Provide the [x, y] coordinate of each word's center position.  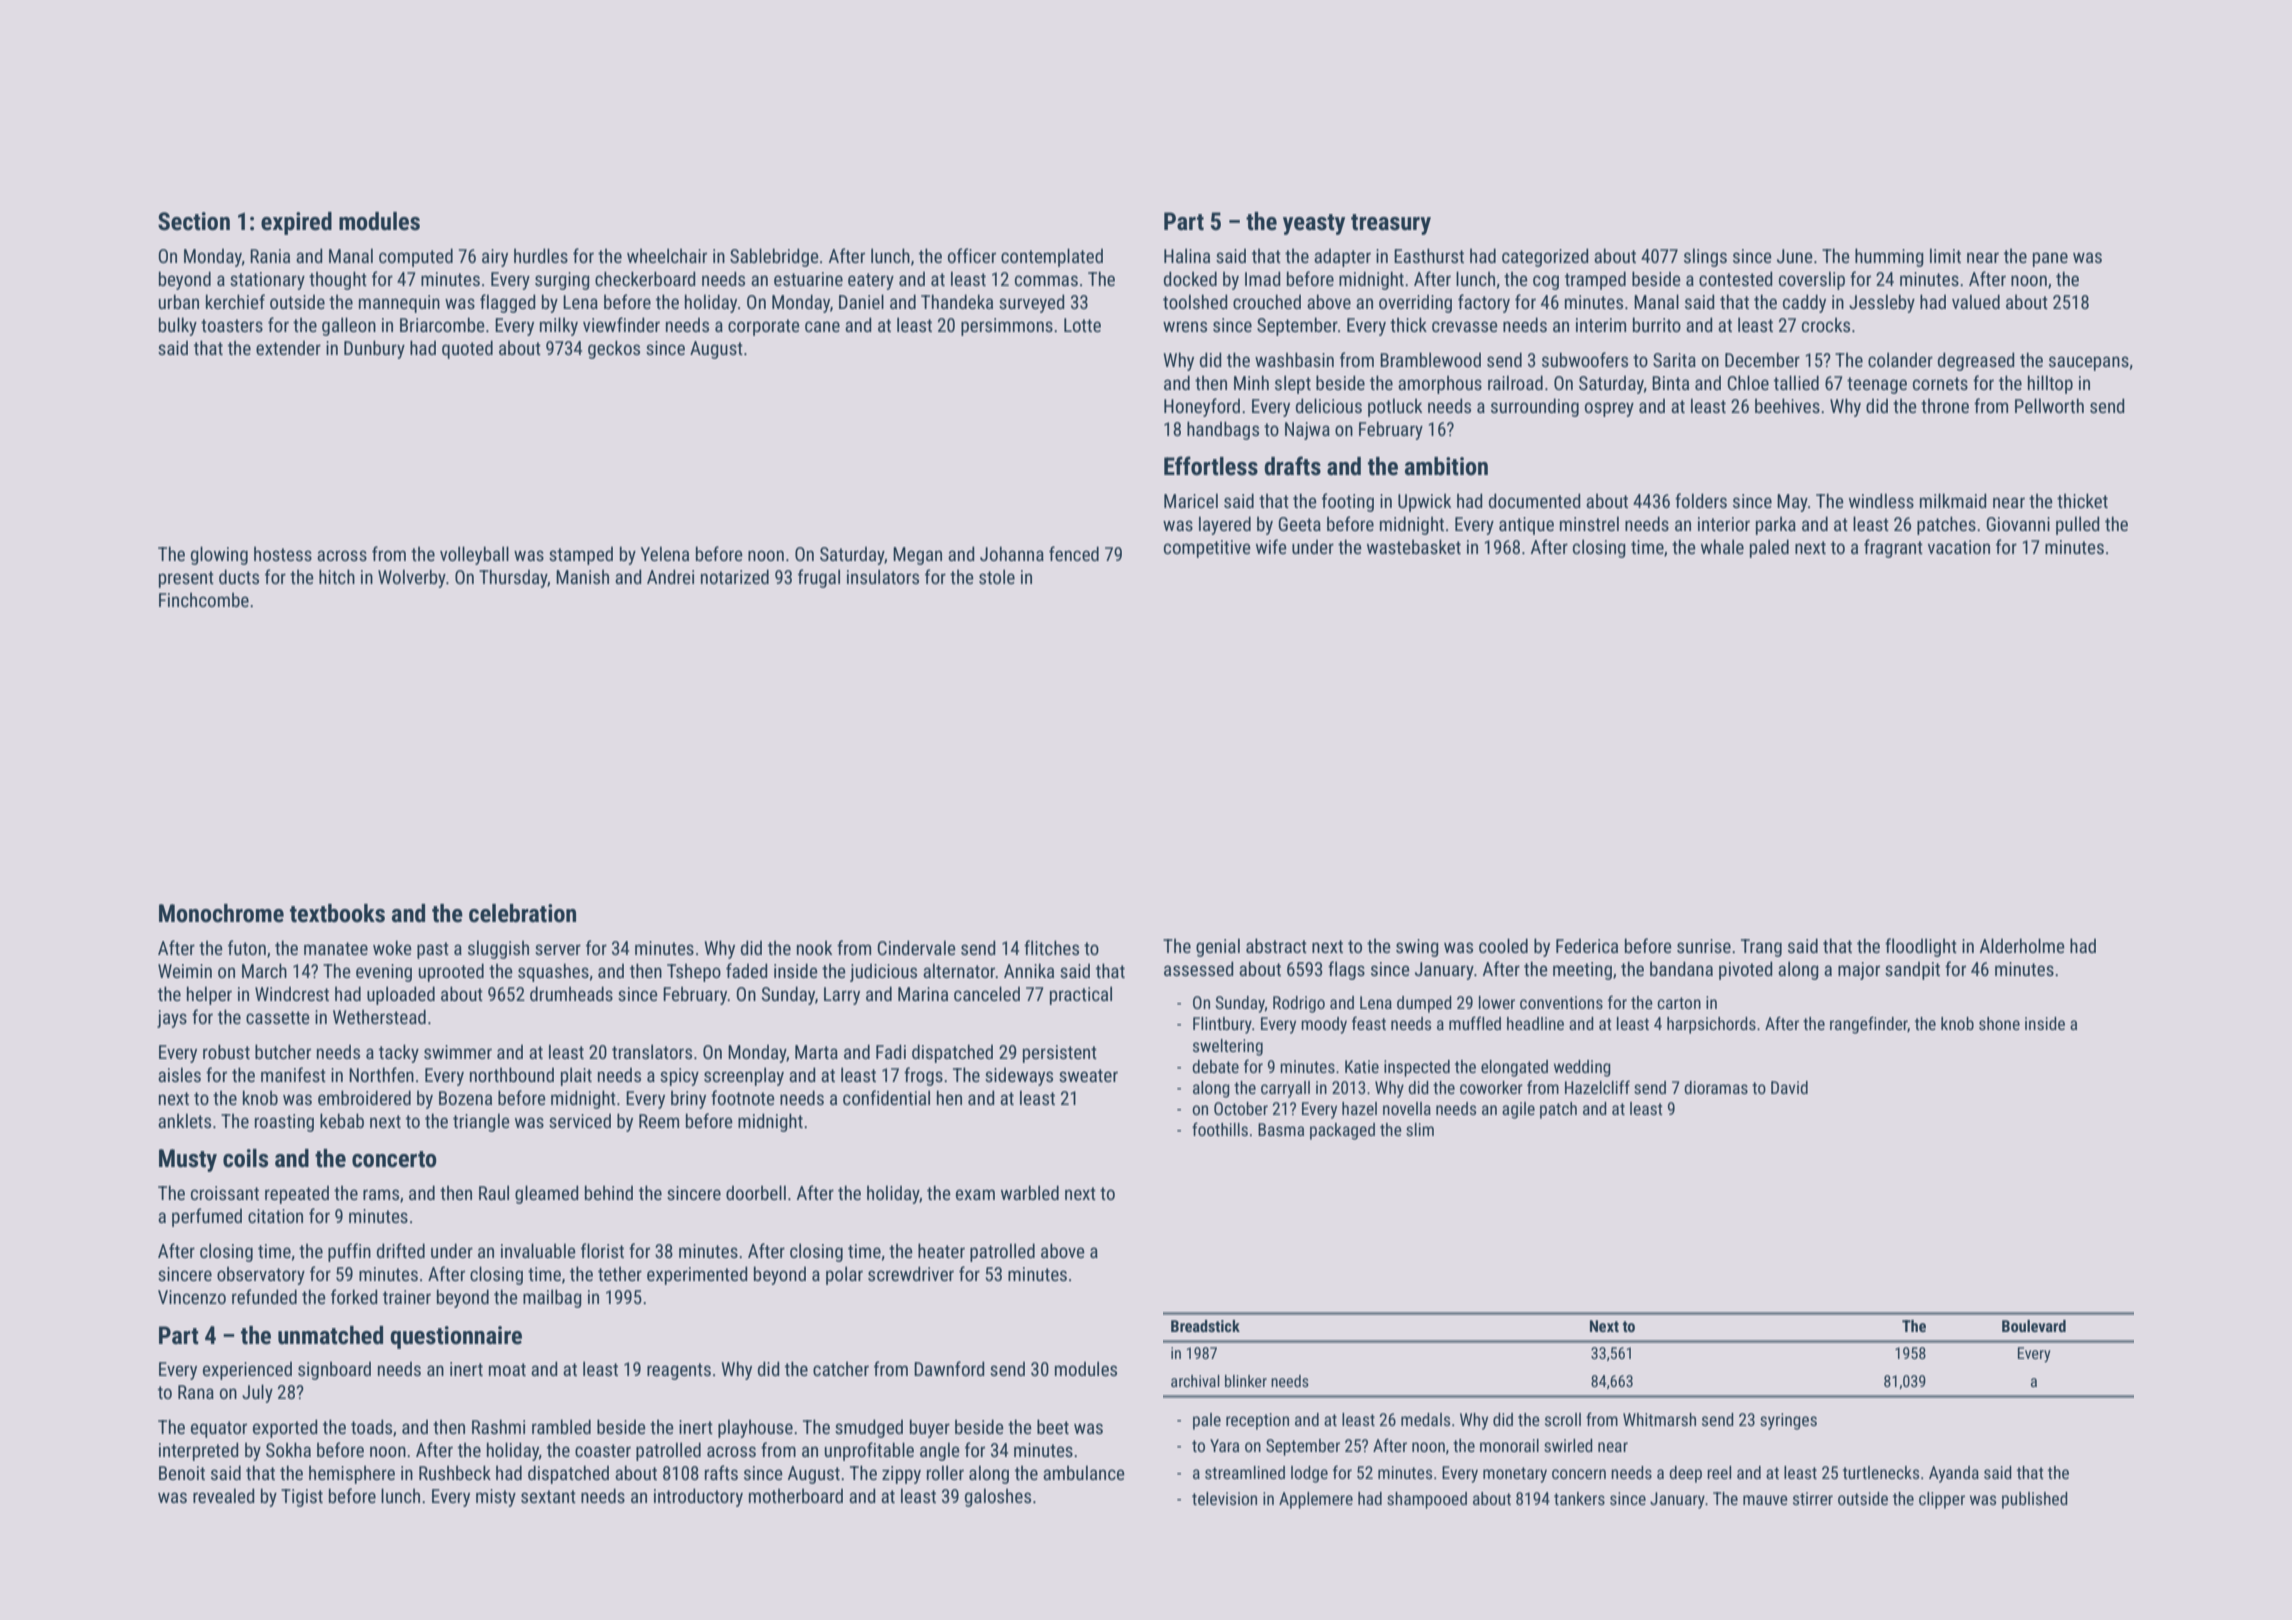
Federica [1587, 946]
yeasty [1314, 224]
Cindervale [916, 947]
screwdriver [911, 1273]
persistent [1060, 1054]
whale [1722, 546]
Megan [917, 556]
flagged [508, 303]
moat [507, 1369]
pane [2050, 259]
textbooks [337, 913]
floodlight [1921, 947]
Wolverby [412, 578]
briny [688, 1099]
